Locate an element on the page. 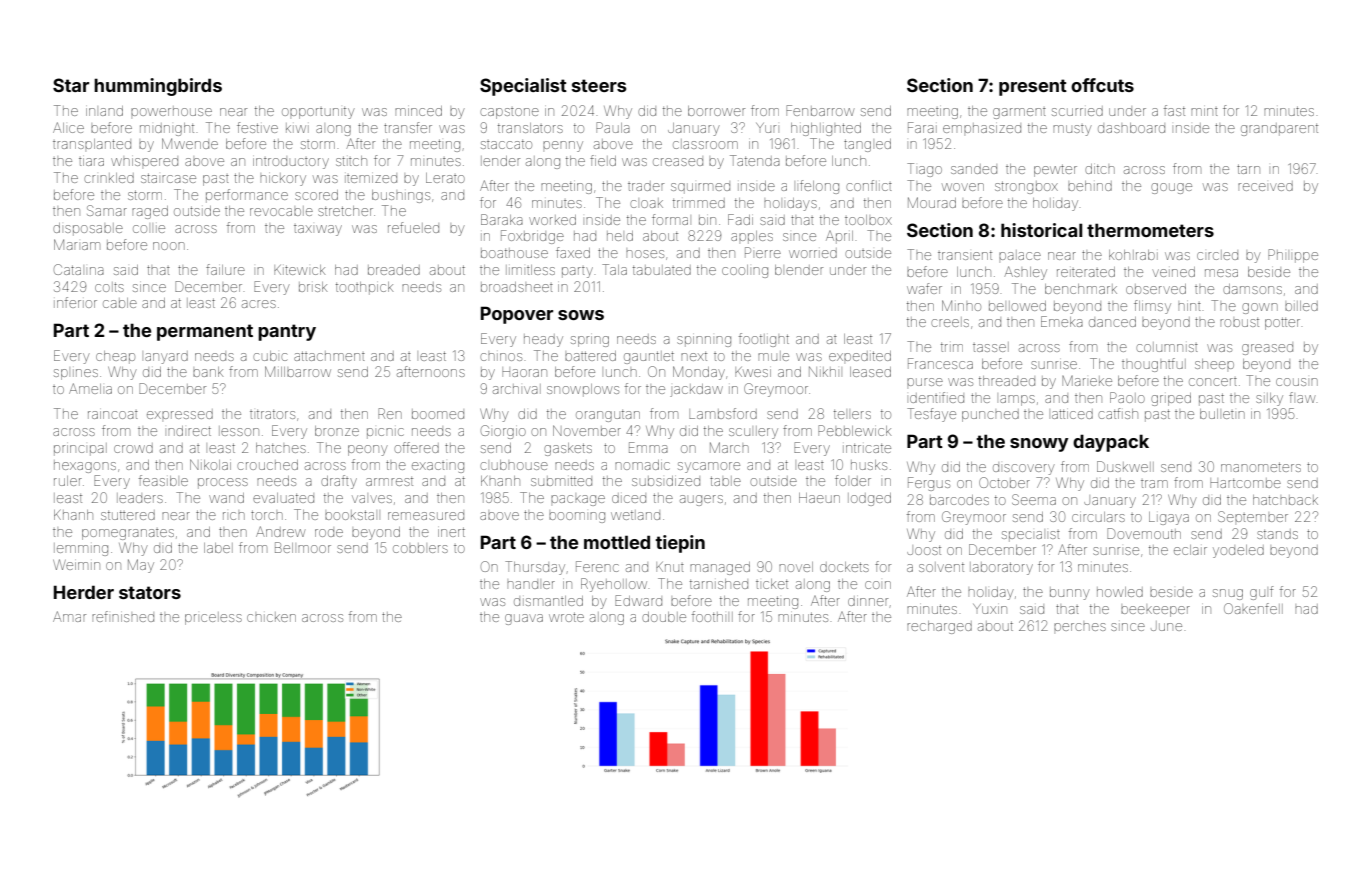  Giorgio is located at coordinates (503, 432).
